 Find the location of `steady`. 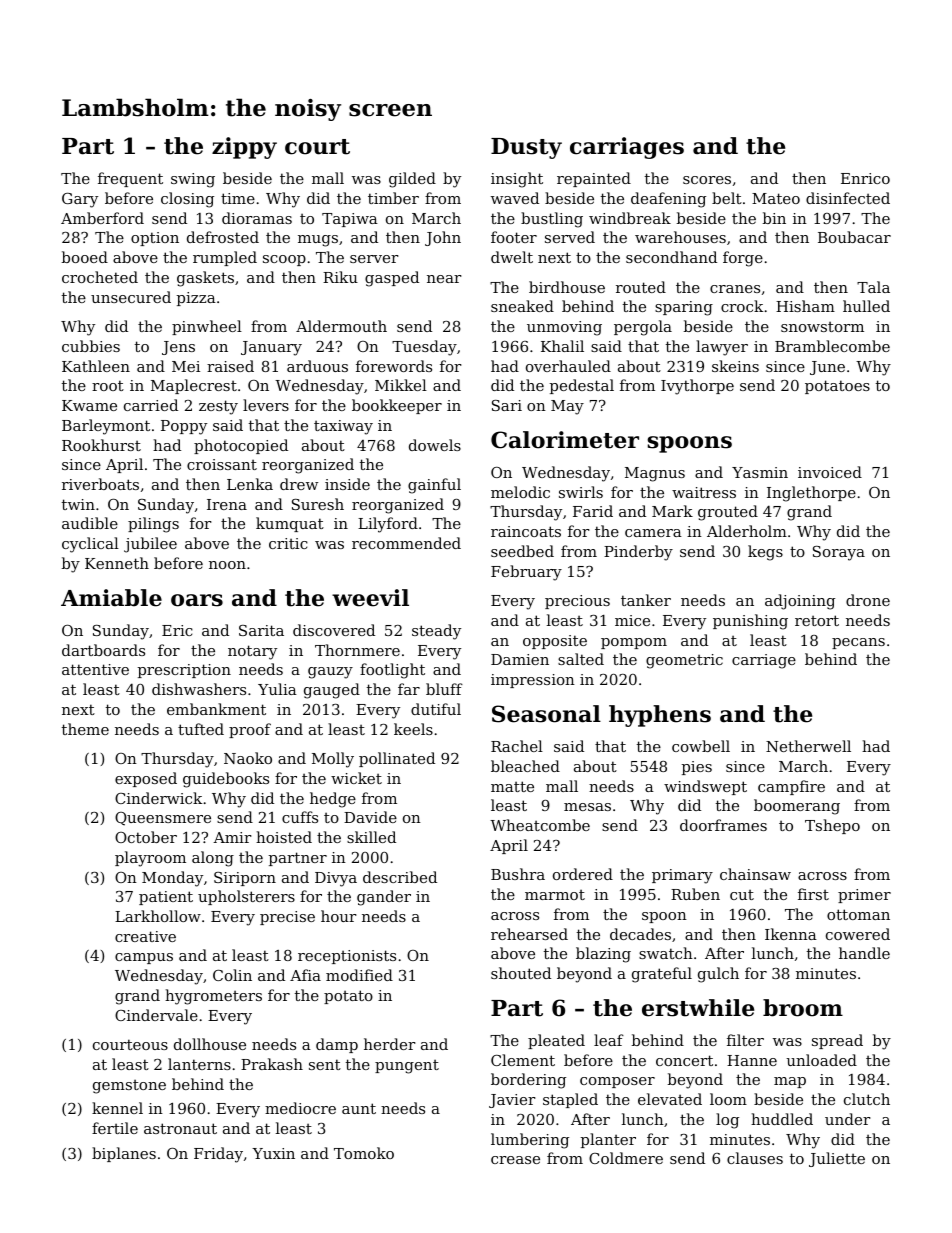

steady is located at coordinates (436, 632).
